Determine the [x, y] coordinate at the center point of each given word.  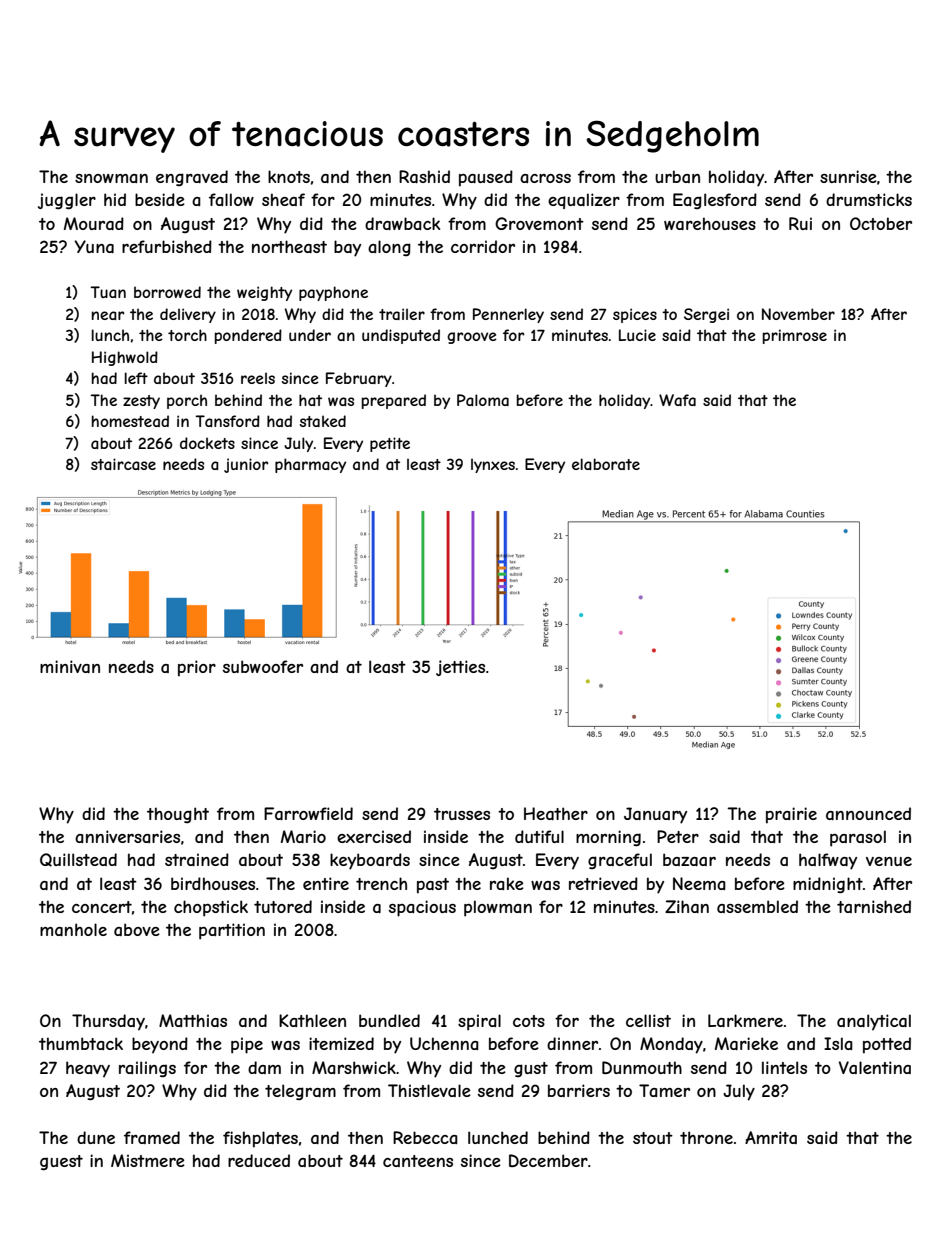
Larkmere [745, 1020]
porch [187, 401]
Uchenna [444, 1043]
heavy [88, 1069]
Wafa [677, 400]
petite [390, 444]
